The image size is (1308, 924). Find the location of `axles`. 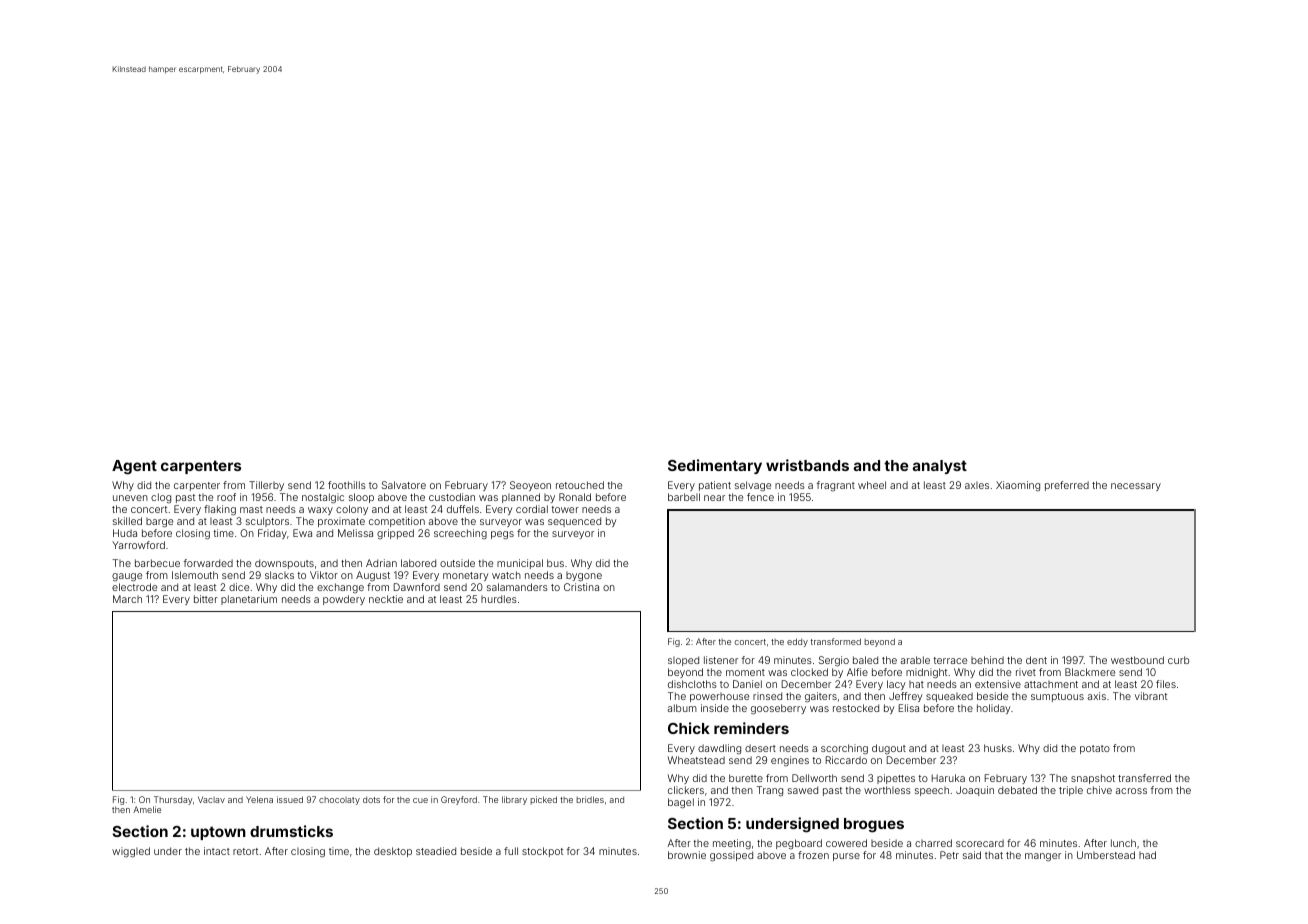

axles is located at coordinates (977, 485).
